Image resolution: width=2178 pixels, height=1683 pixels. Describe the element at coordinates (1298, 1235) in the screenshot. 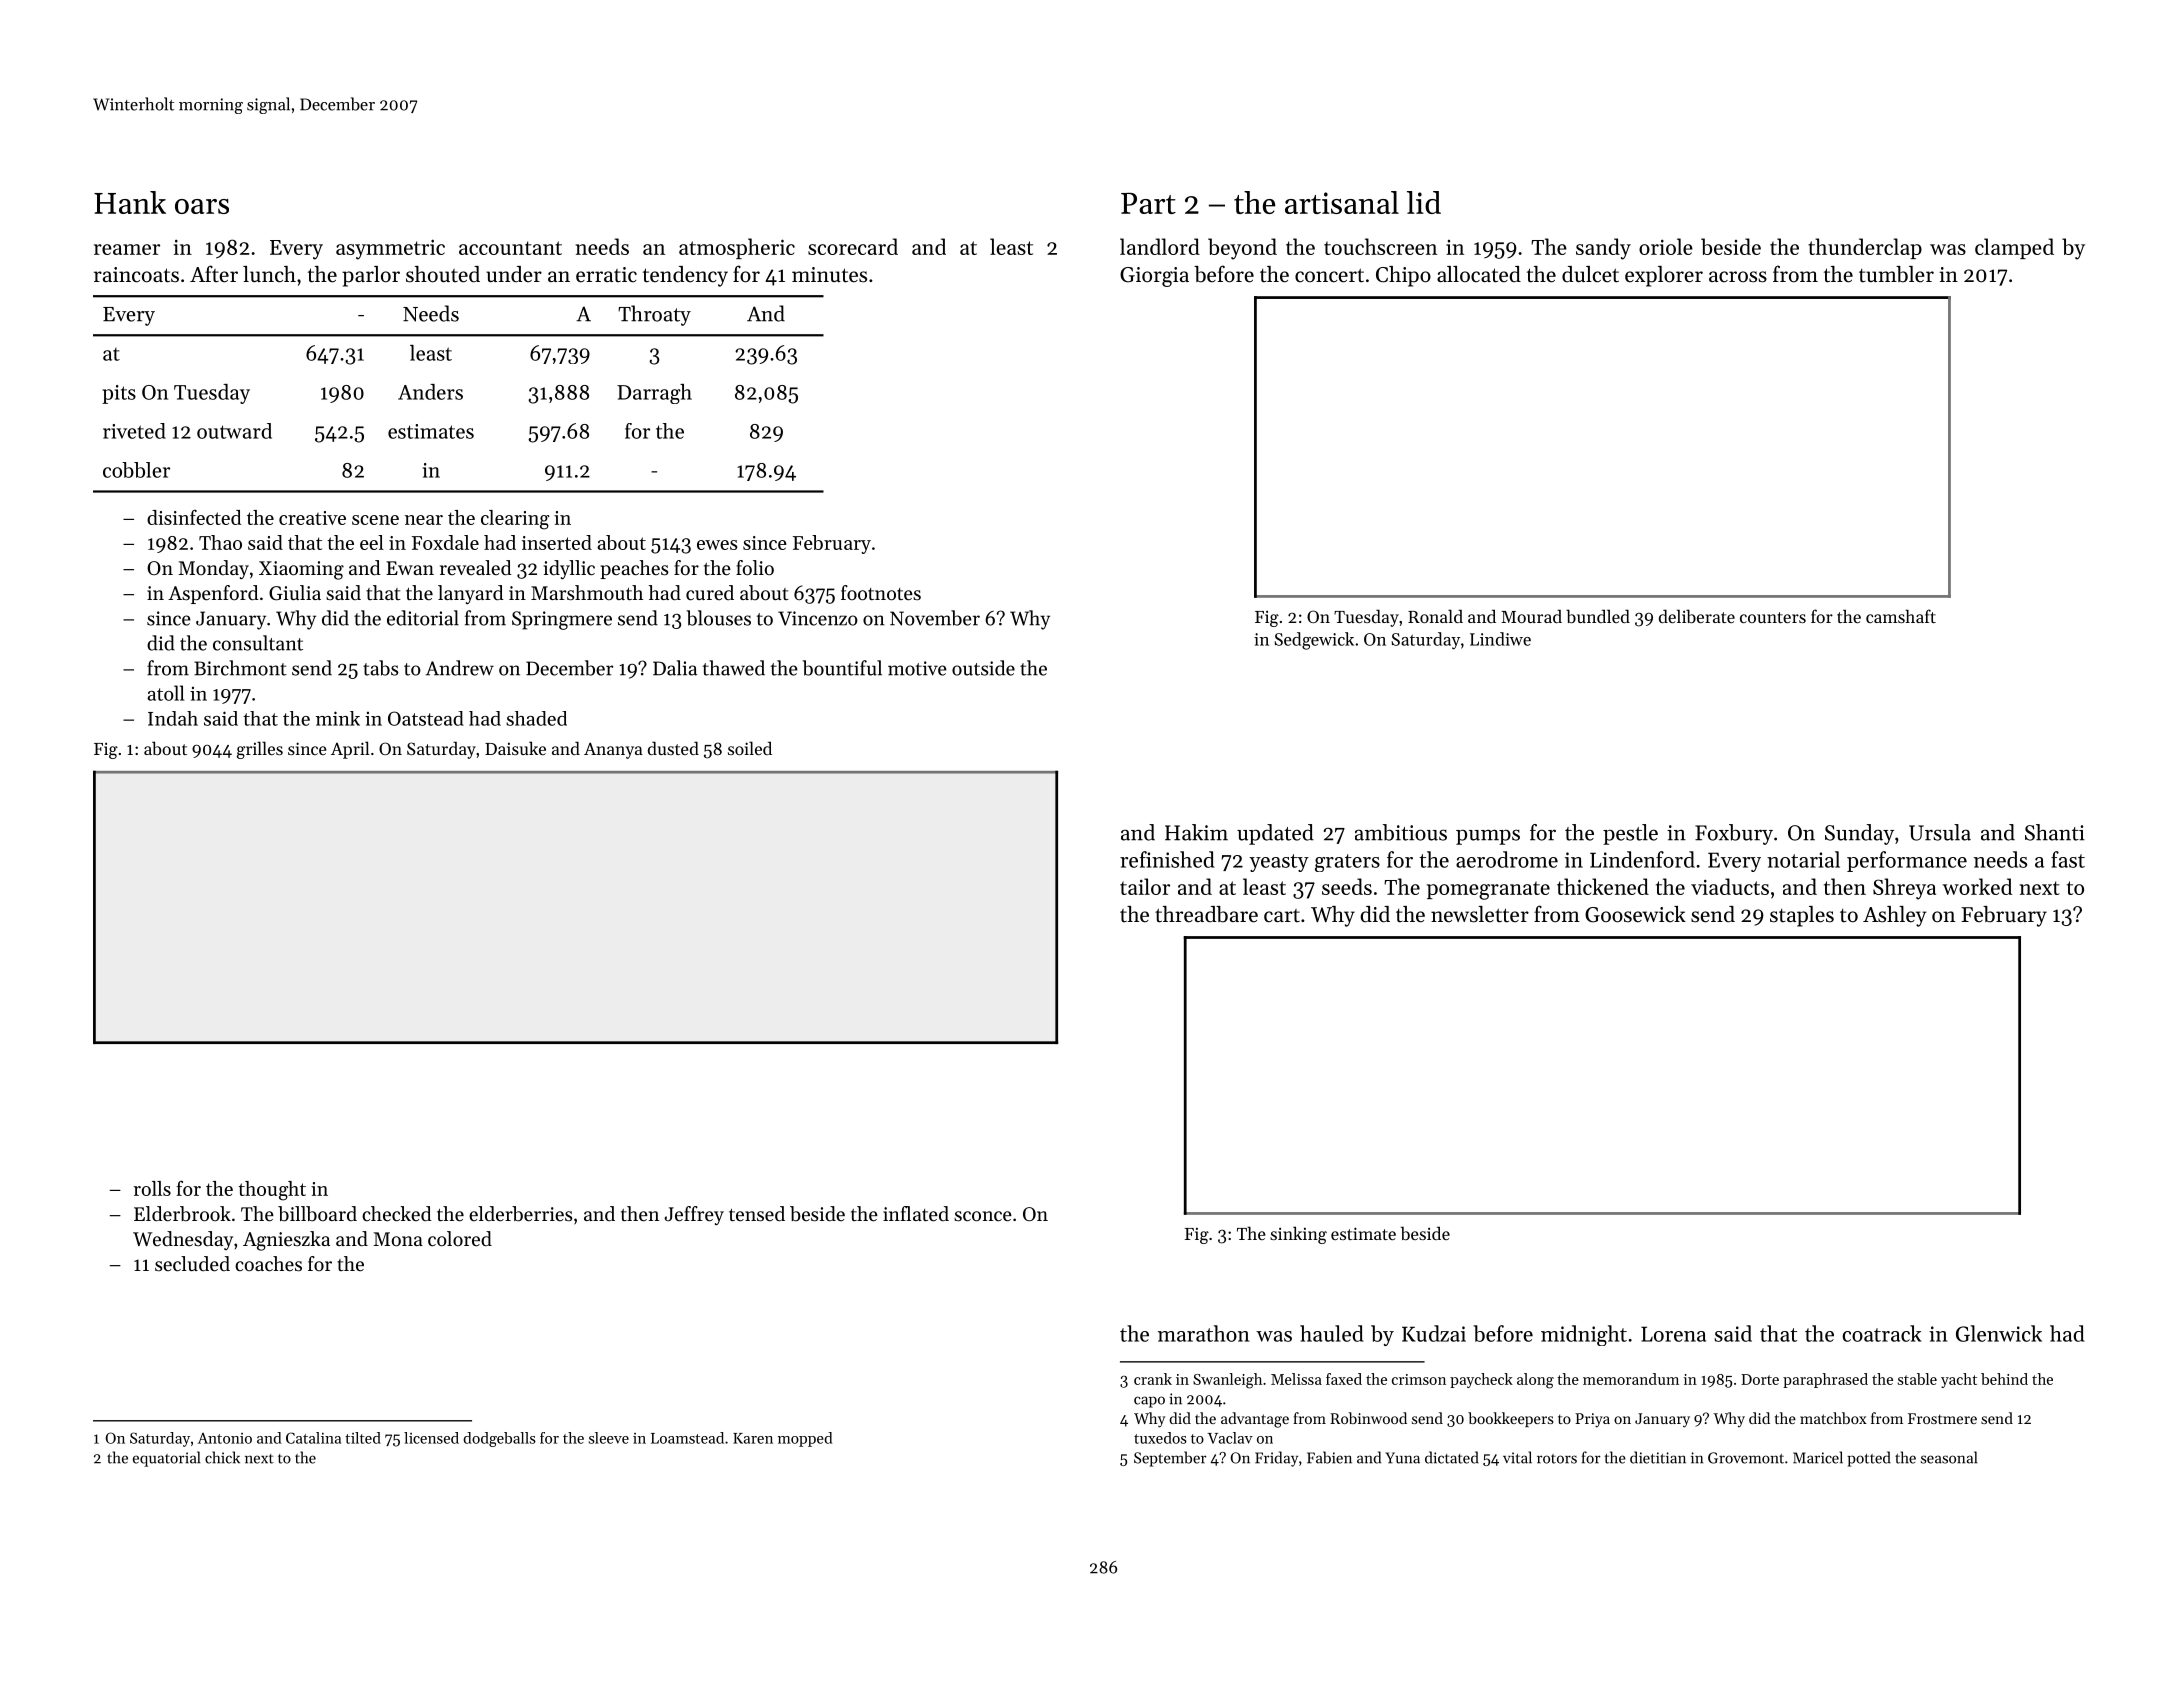

I see `sinking` at that location.
